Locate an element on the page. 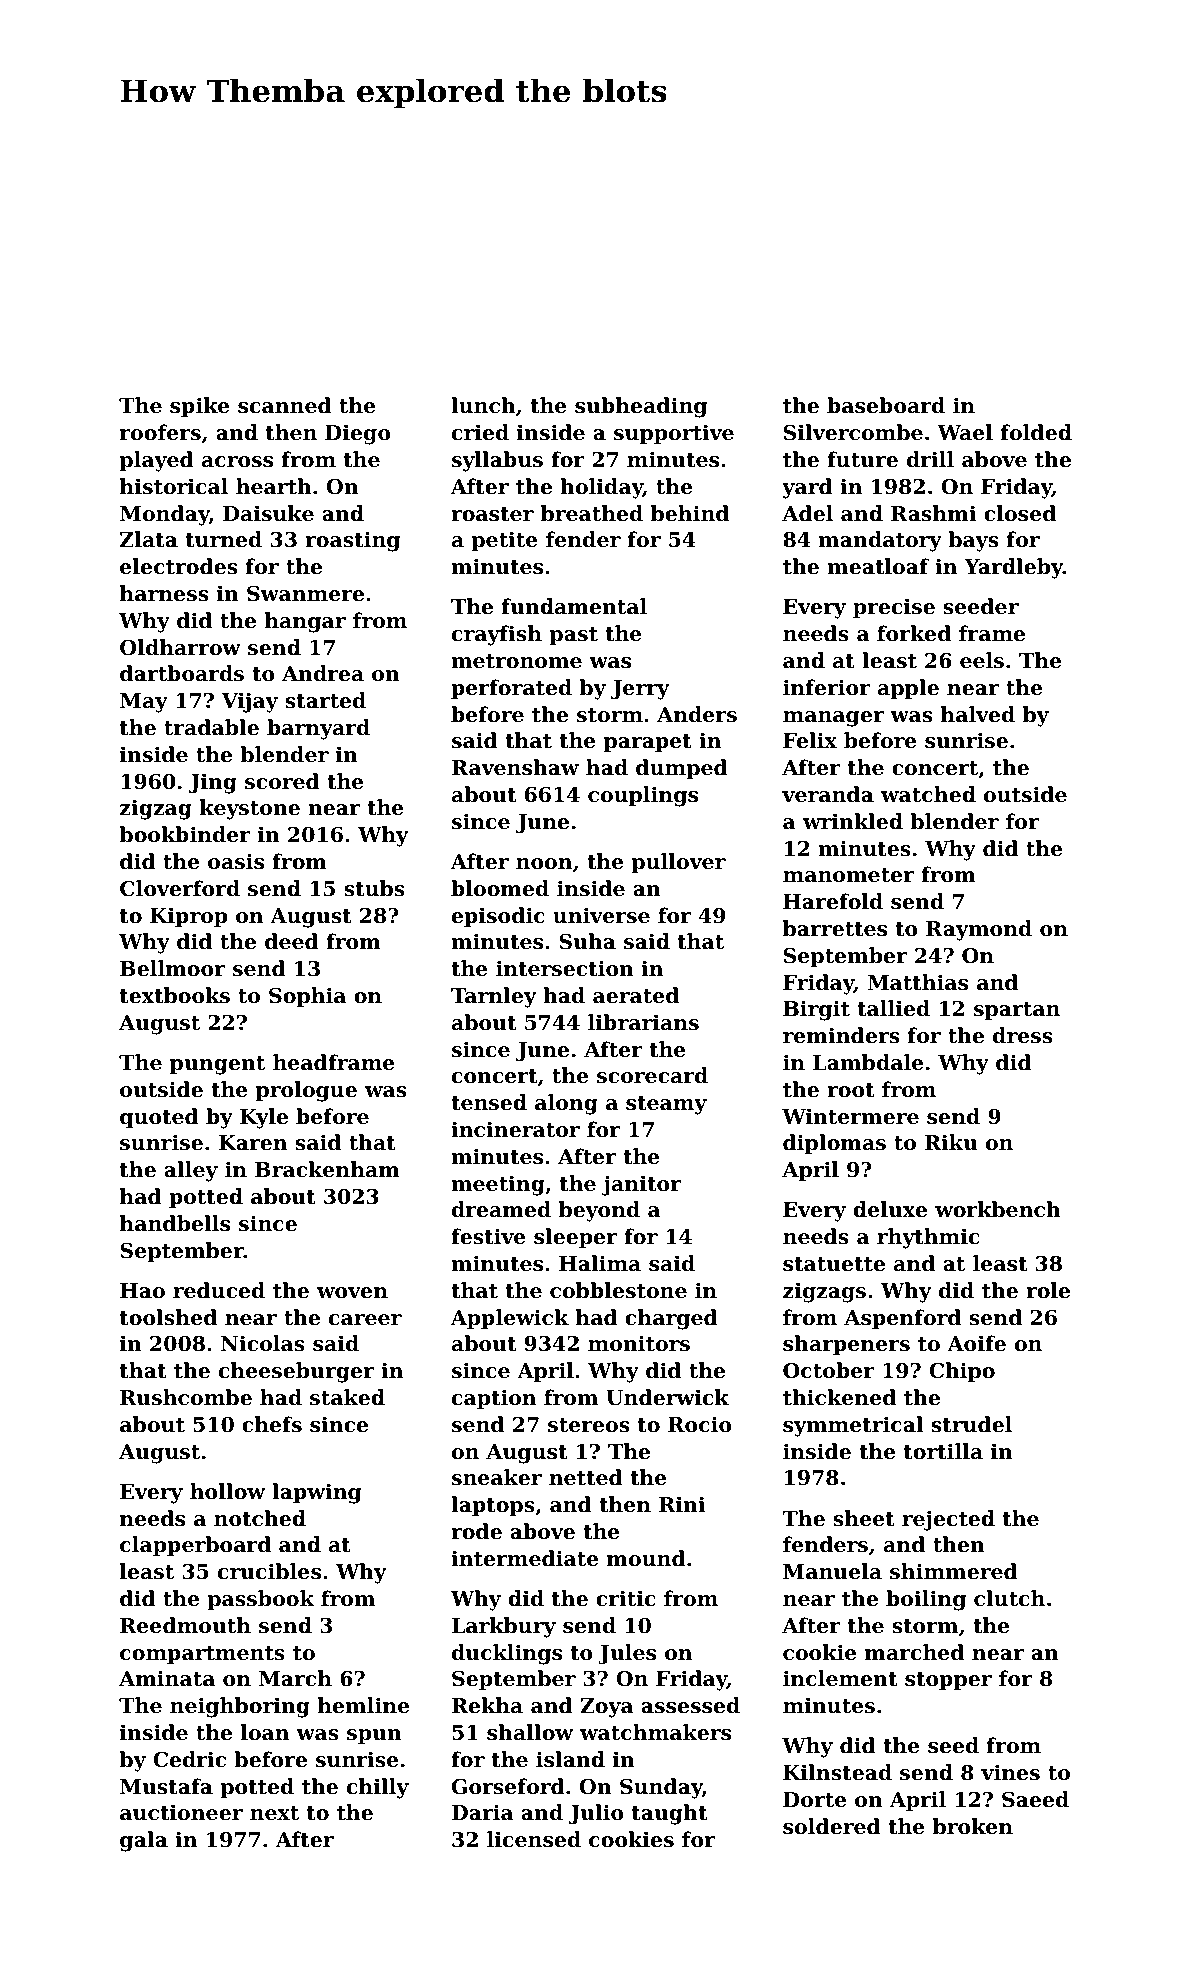 This image has width=1193, height=1964. lunch is located at coordinates (483, 405).
